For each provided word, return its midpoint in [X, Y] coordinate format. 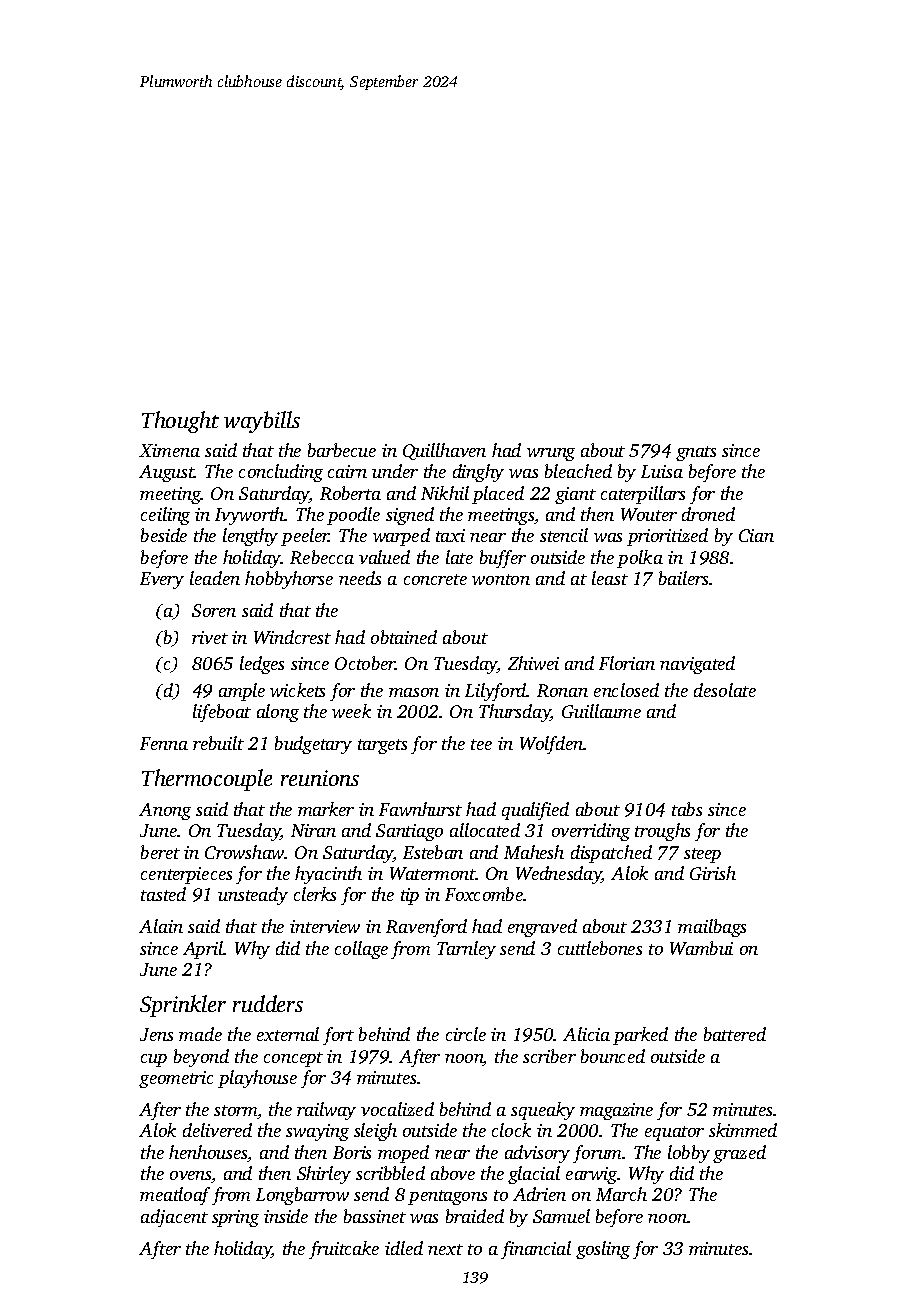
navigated [697, 665]
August [166, 473]
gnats [696, 453]
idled [404, 1248]
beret [160, 852]
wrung [551, 454]
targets [382, 746]
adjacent [174, 1218]
